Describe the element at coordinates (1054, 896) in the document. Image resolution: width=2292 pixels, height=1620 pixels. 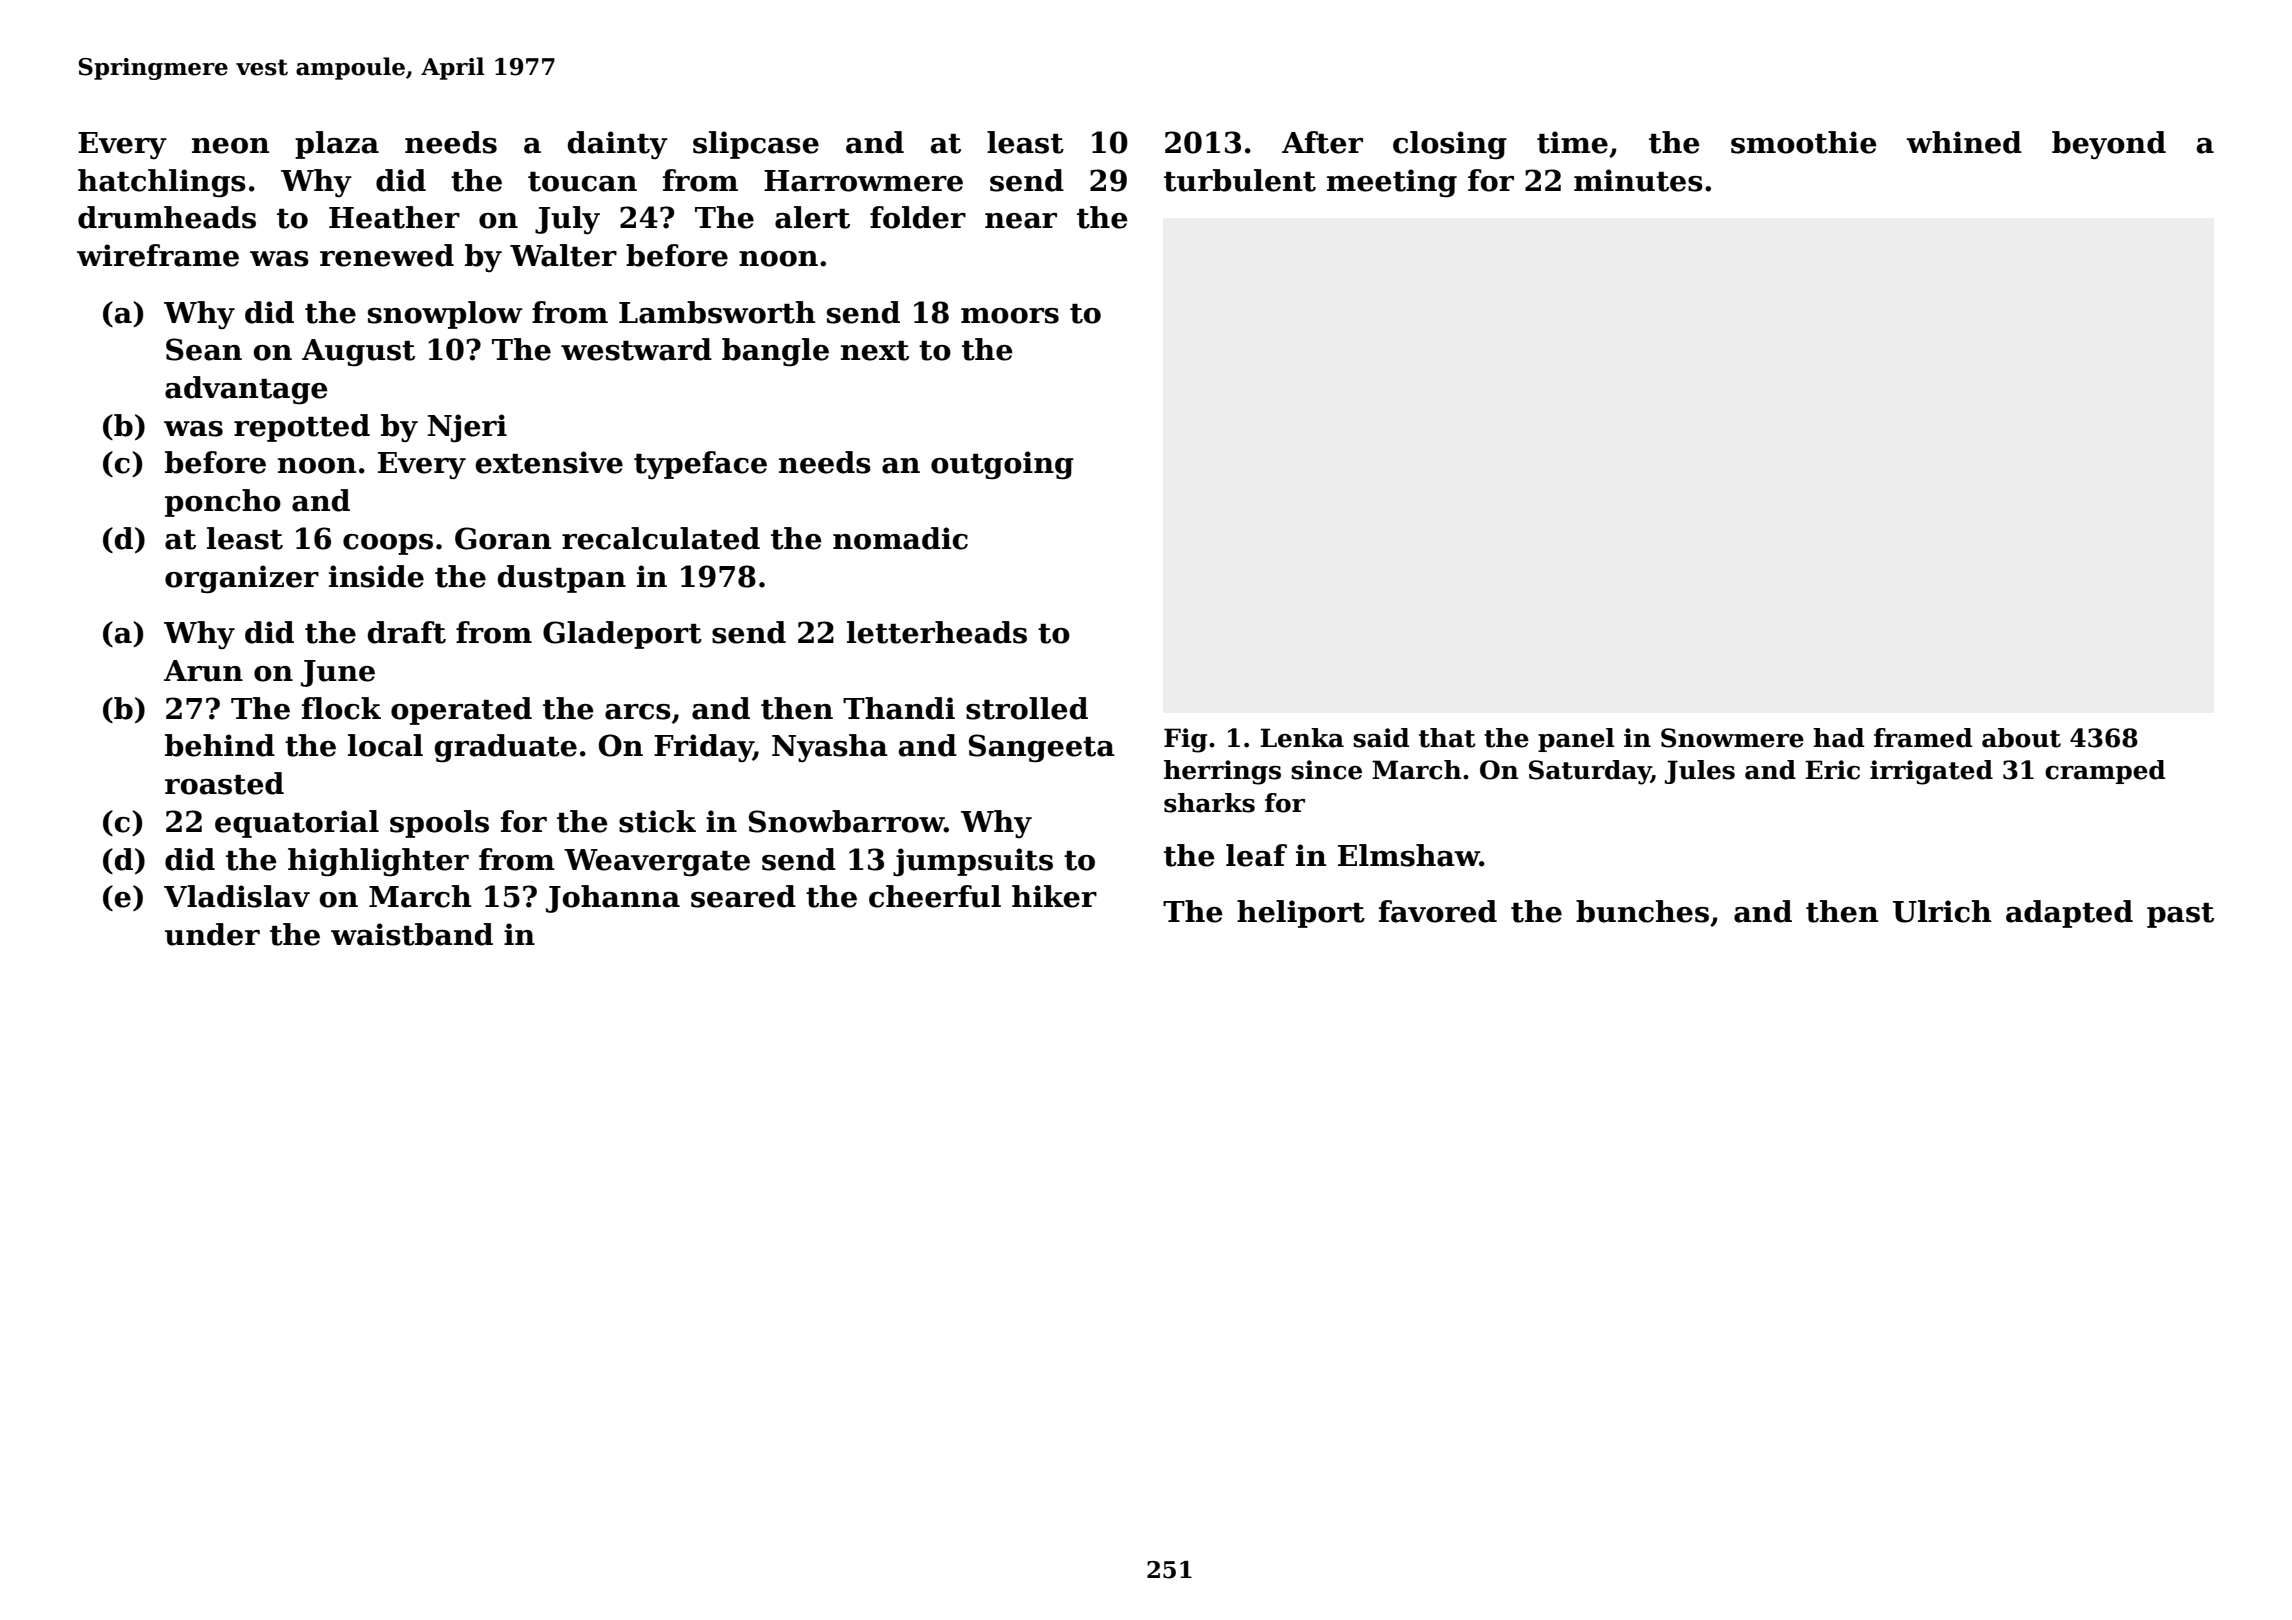
I see `hiker` at that location.
